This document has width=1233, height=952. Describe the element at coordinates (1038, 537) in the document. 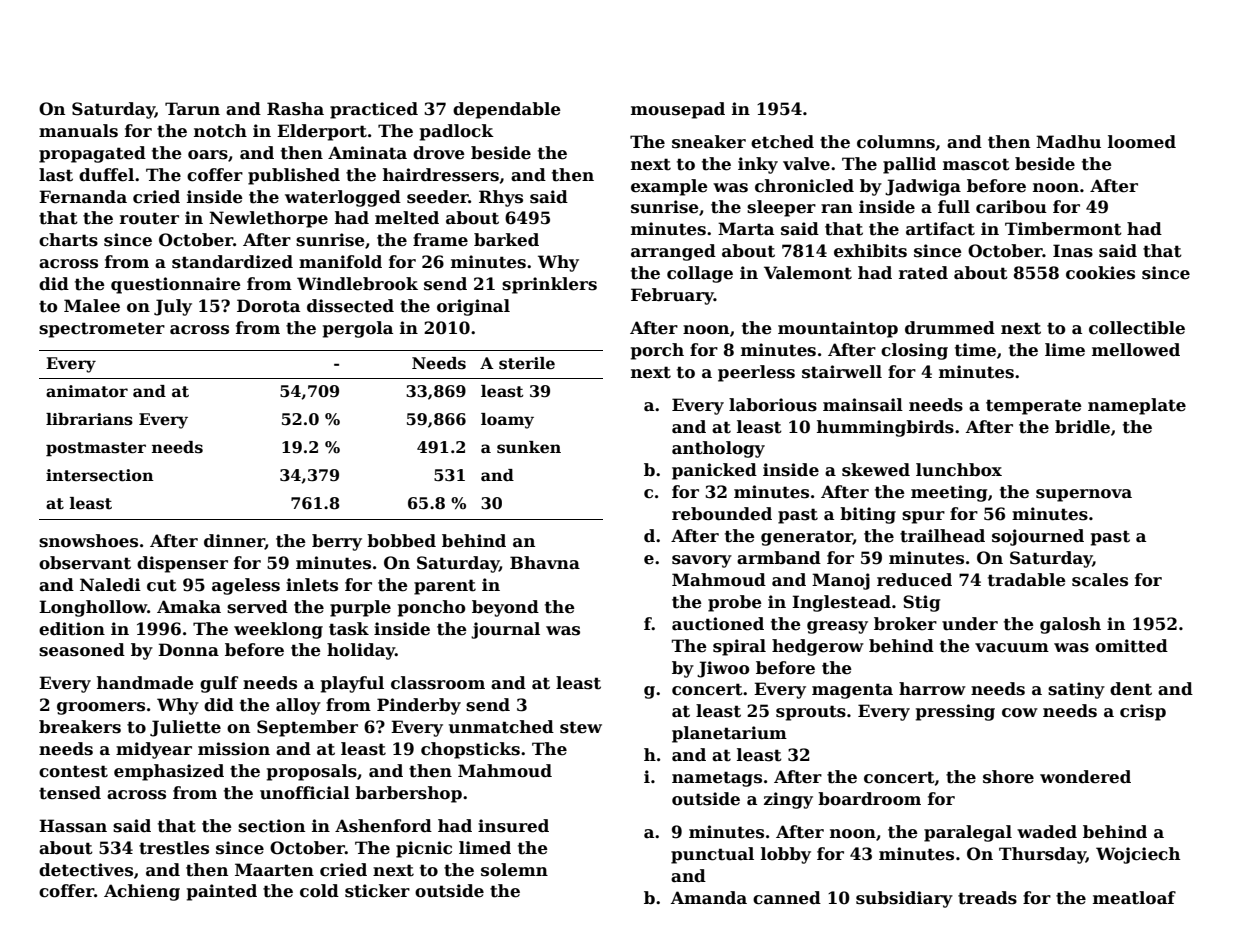

I see `sojourned` at that location.
